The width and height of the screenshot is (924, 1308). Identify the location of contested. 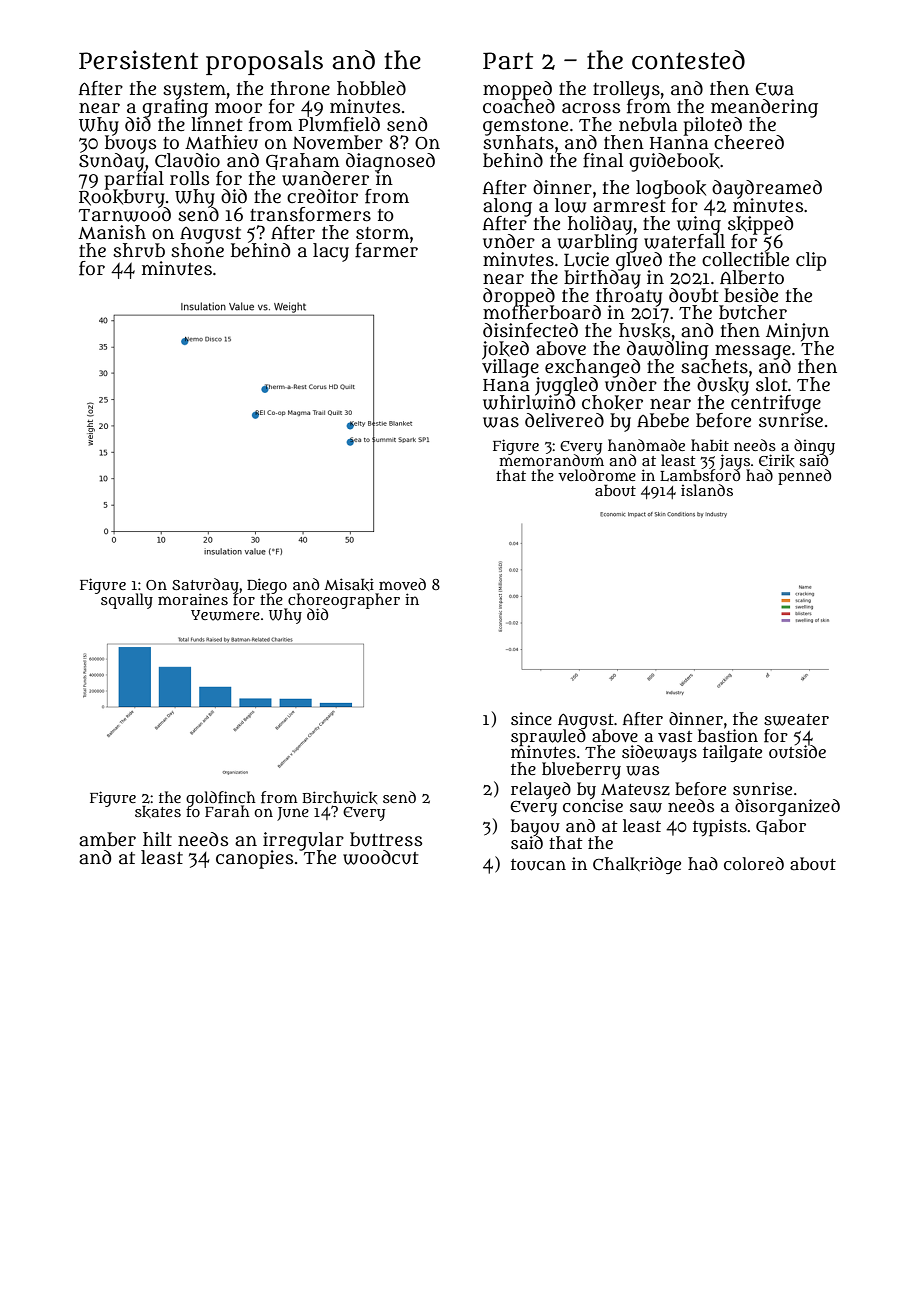
(688, 60).
